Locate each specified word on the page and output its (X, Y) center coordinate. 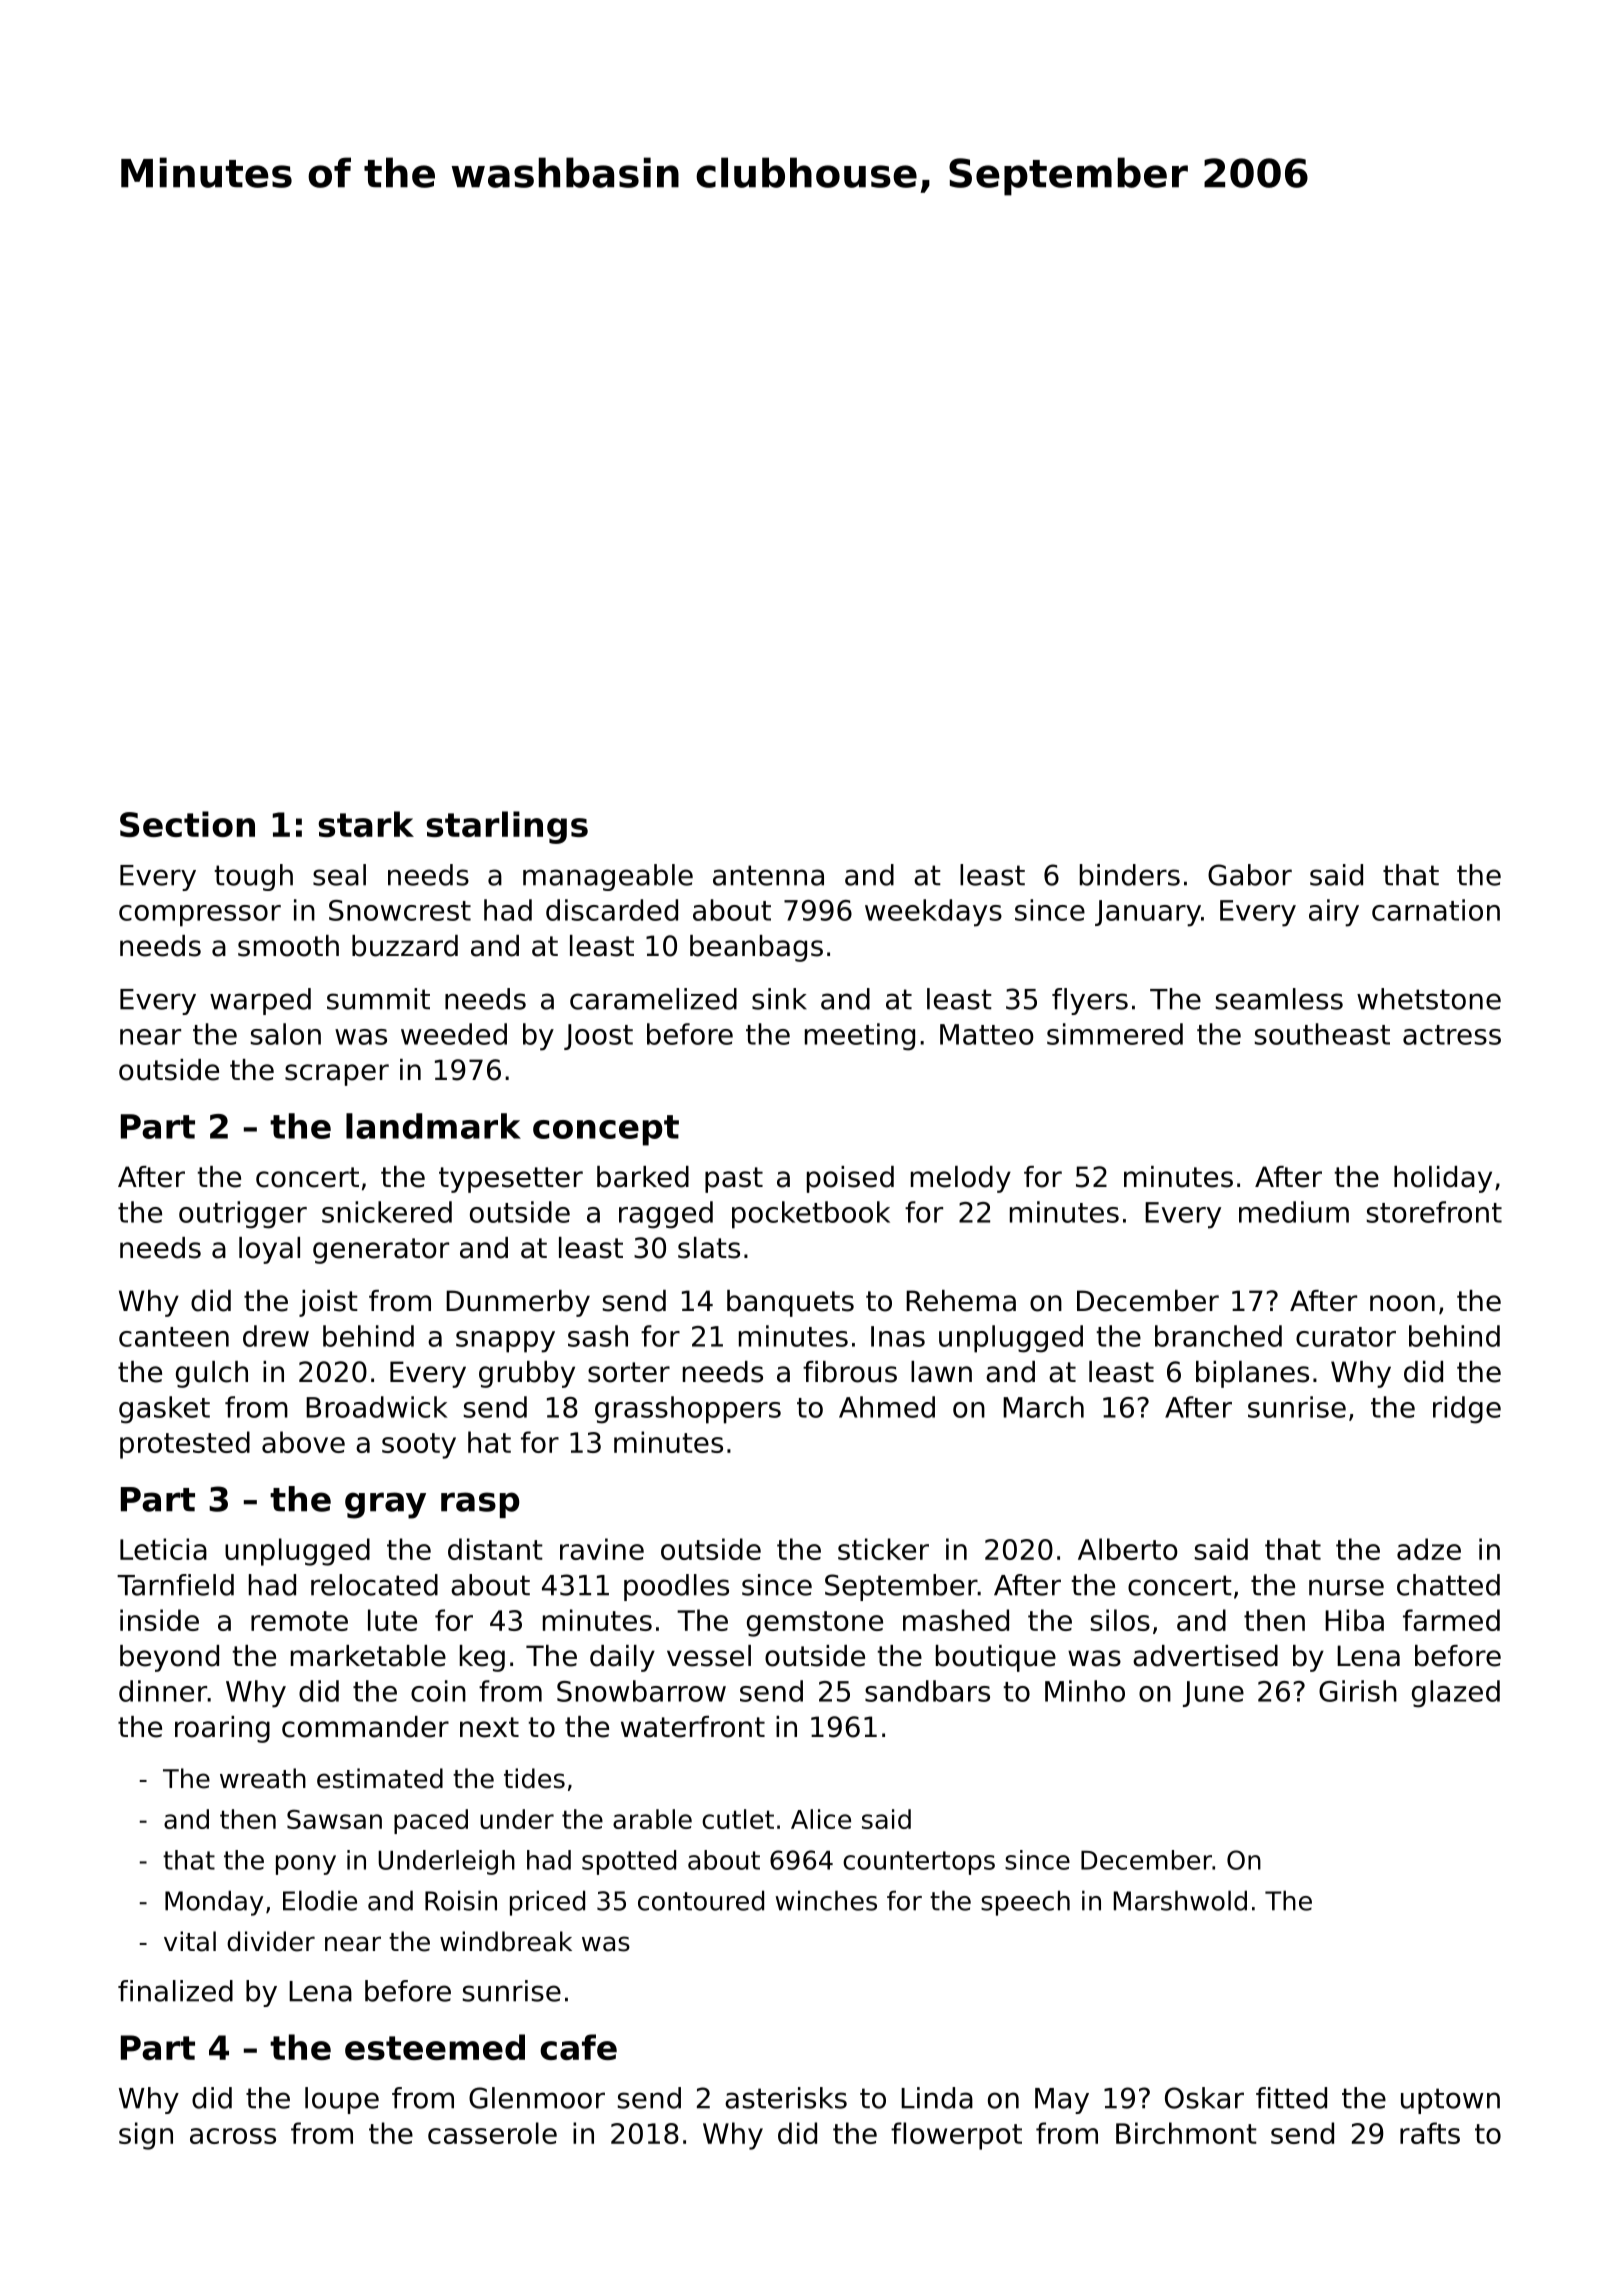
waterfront (693, 1727)
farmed (1451, 1620)
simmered (1115, 1034)
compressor (200, 916)
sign (146, 2136)
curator (1346, 1337)
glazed (1456, 1694)
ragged (666, 1215)
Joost (598, 1037)
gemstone (815, 1624)
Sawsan (334, 1819)
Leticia (163, 1549)
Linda (937, 2098)
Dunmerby (518, 1303)
